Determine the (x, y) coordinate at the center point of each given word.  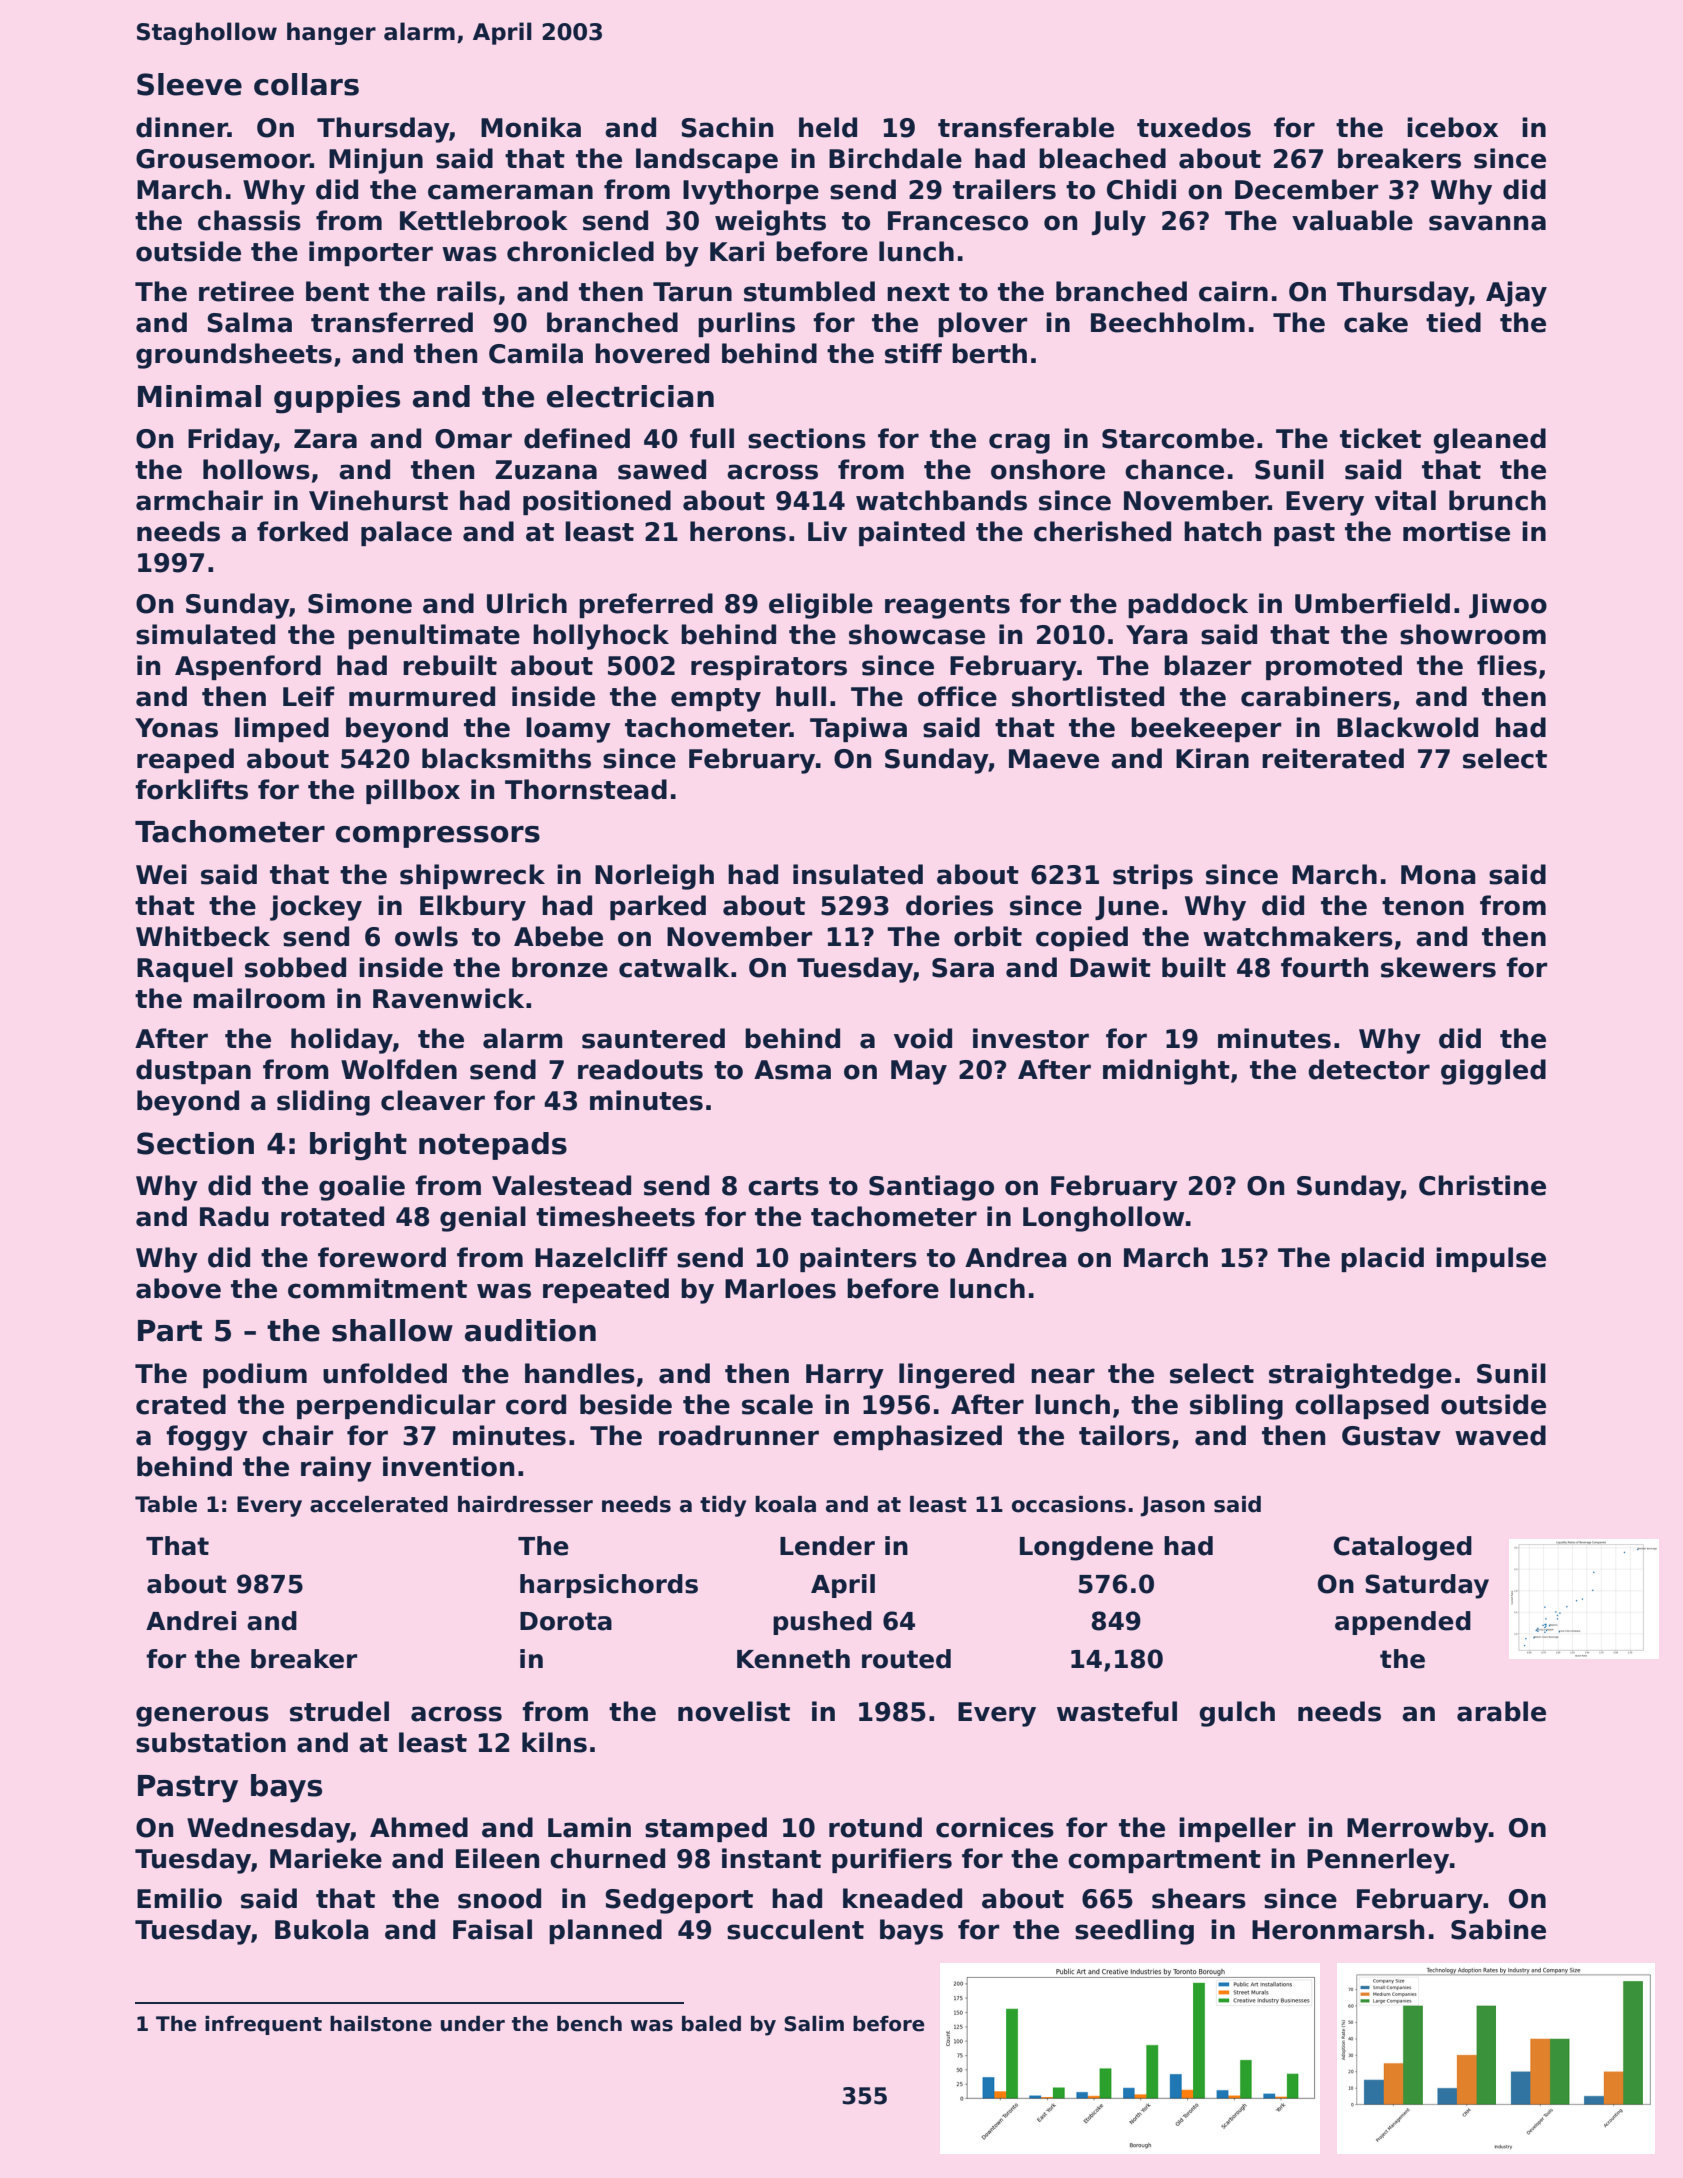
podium (255, 1375)
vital (1405, 500)
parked (658, 907)
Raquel (185, 969)
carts (783, 1186)
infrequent (263, 2025)
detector (1369, 1069)
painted (912, 533)
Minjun (376, 161)
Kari (737, 251)
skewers (1438, 967)
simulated (205, 634)
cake (1376, 322)
